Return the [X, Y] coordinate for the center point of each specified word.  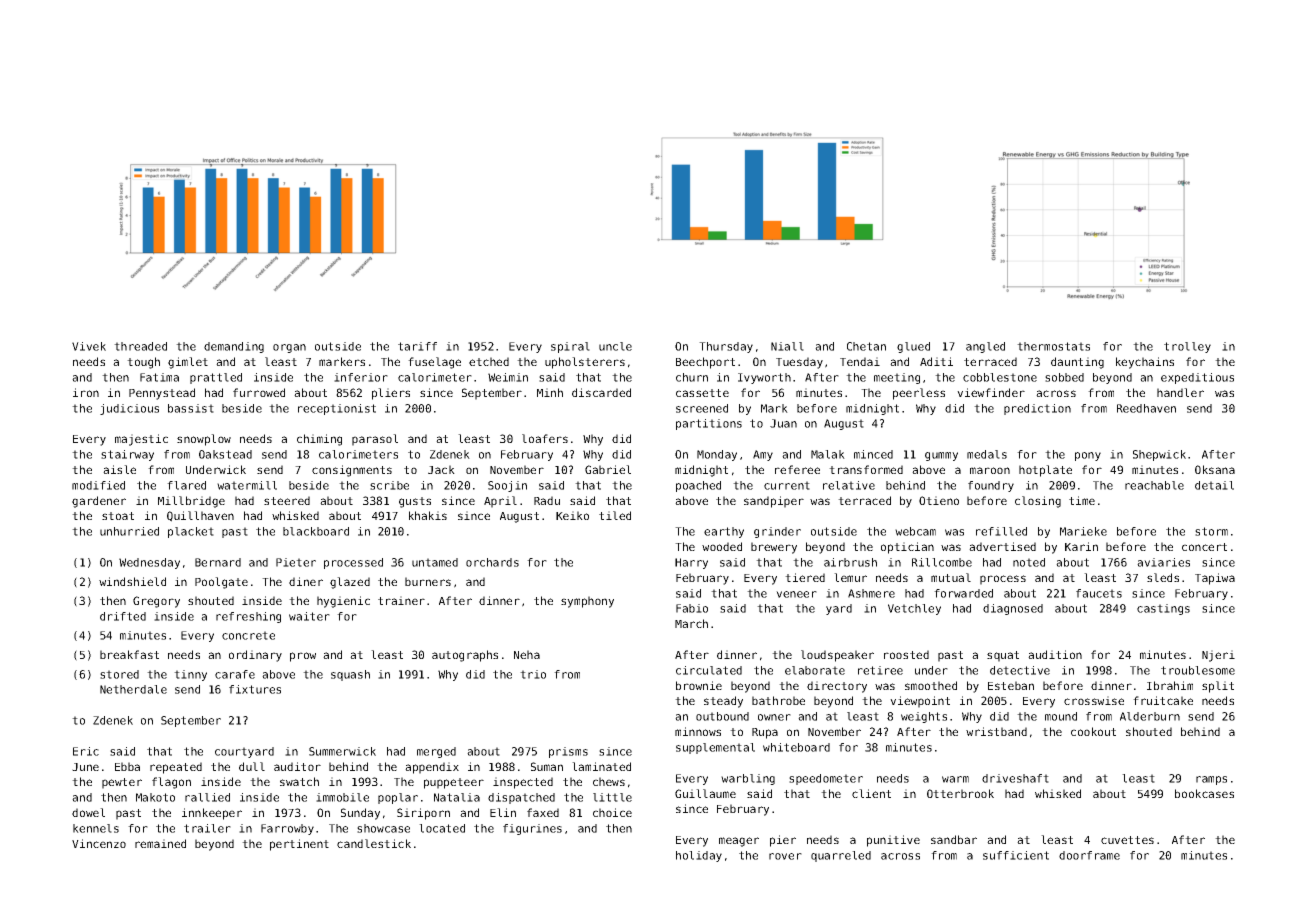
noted [1029, 562]
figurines [532, 829]
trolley [1187, 347]
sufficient [1016, 855]
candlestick [374, 843]
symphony [587, 602]
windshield [132, 581]
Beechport [705, 363]
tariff [417, 346]
